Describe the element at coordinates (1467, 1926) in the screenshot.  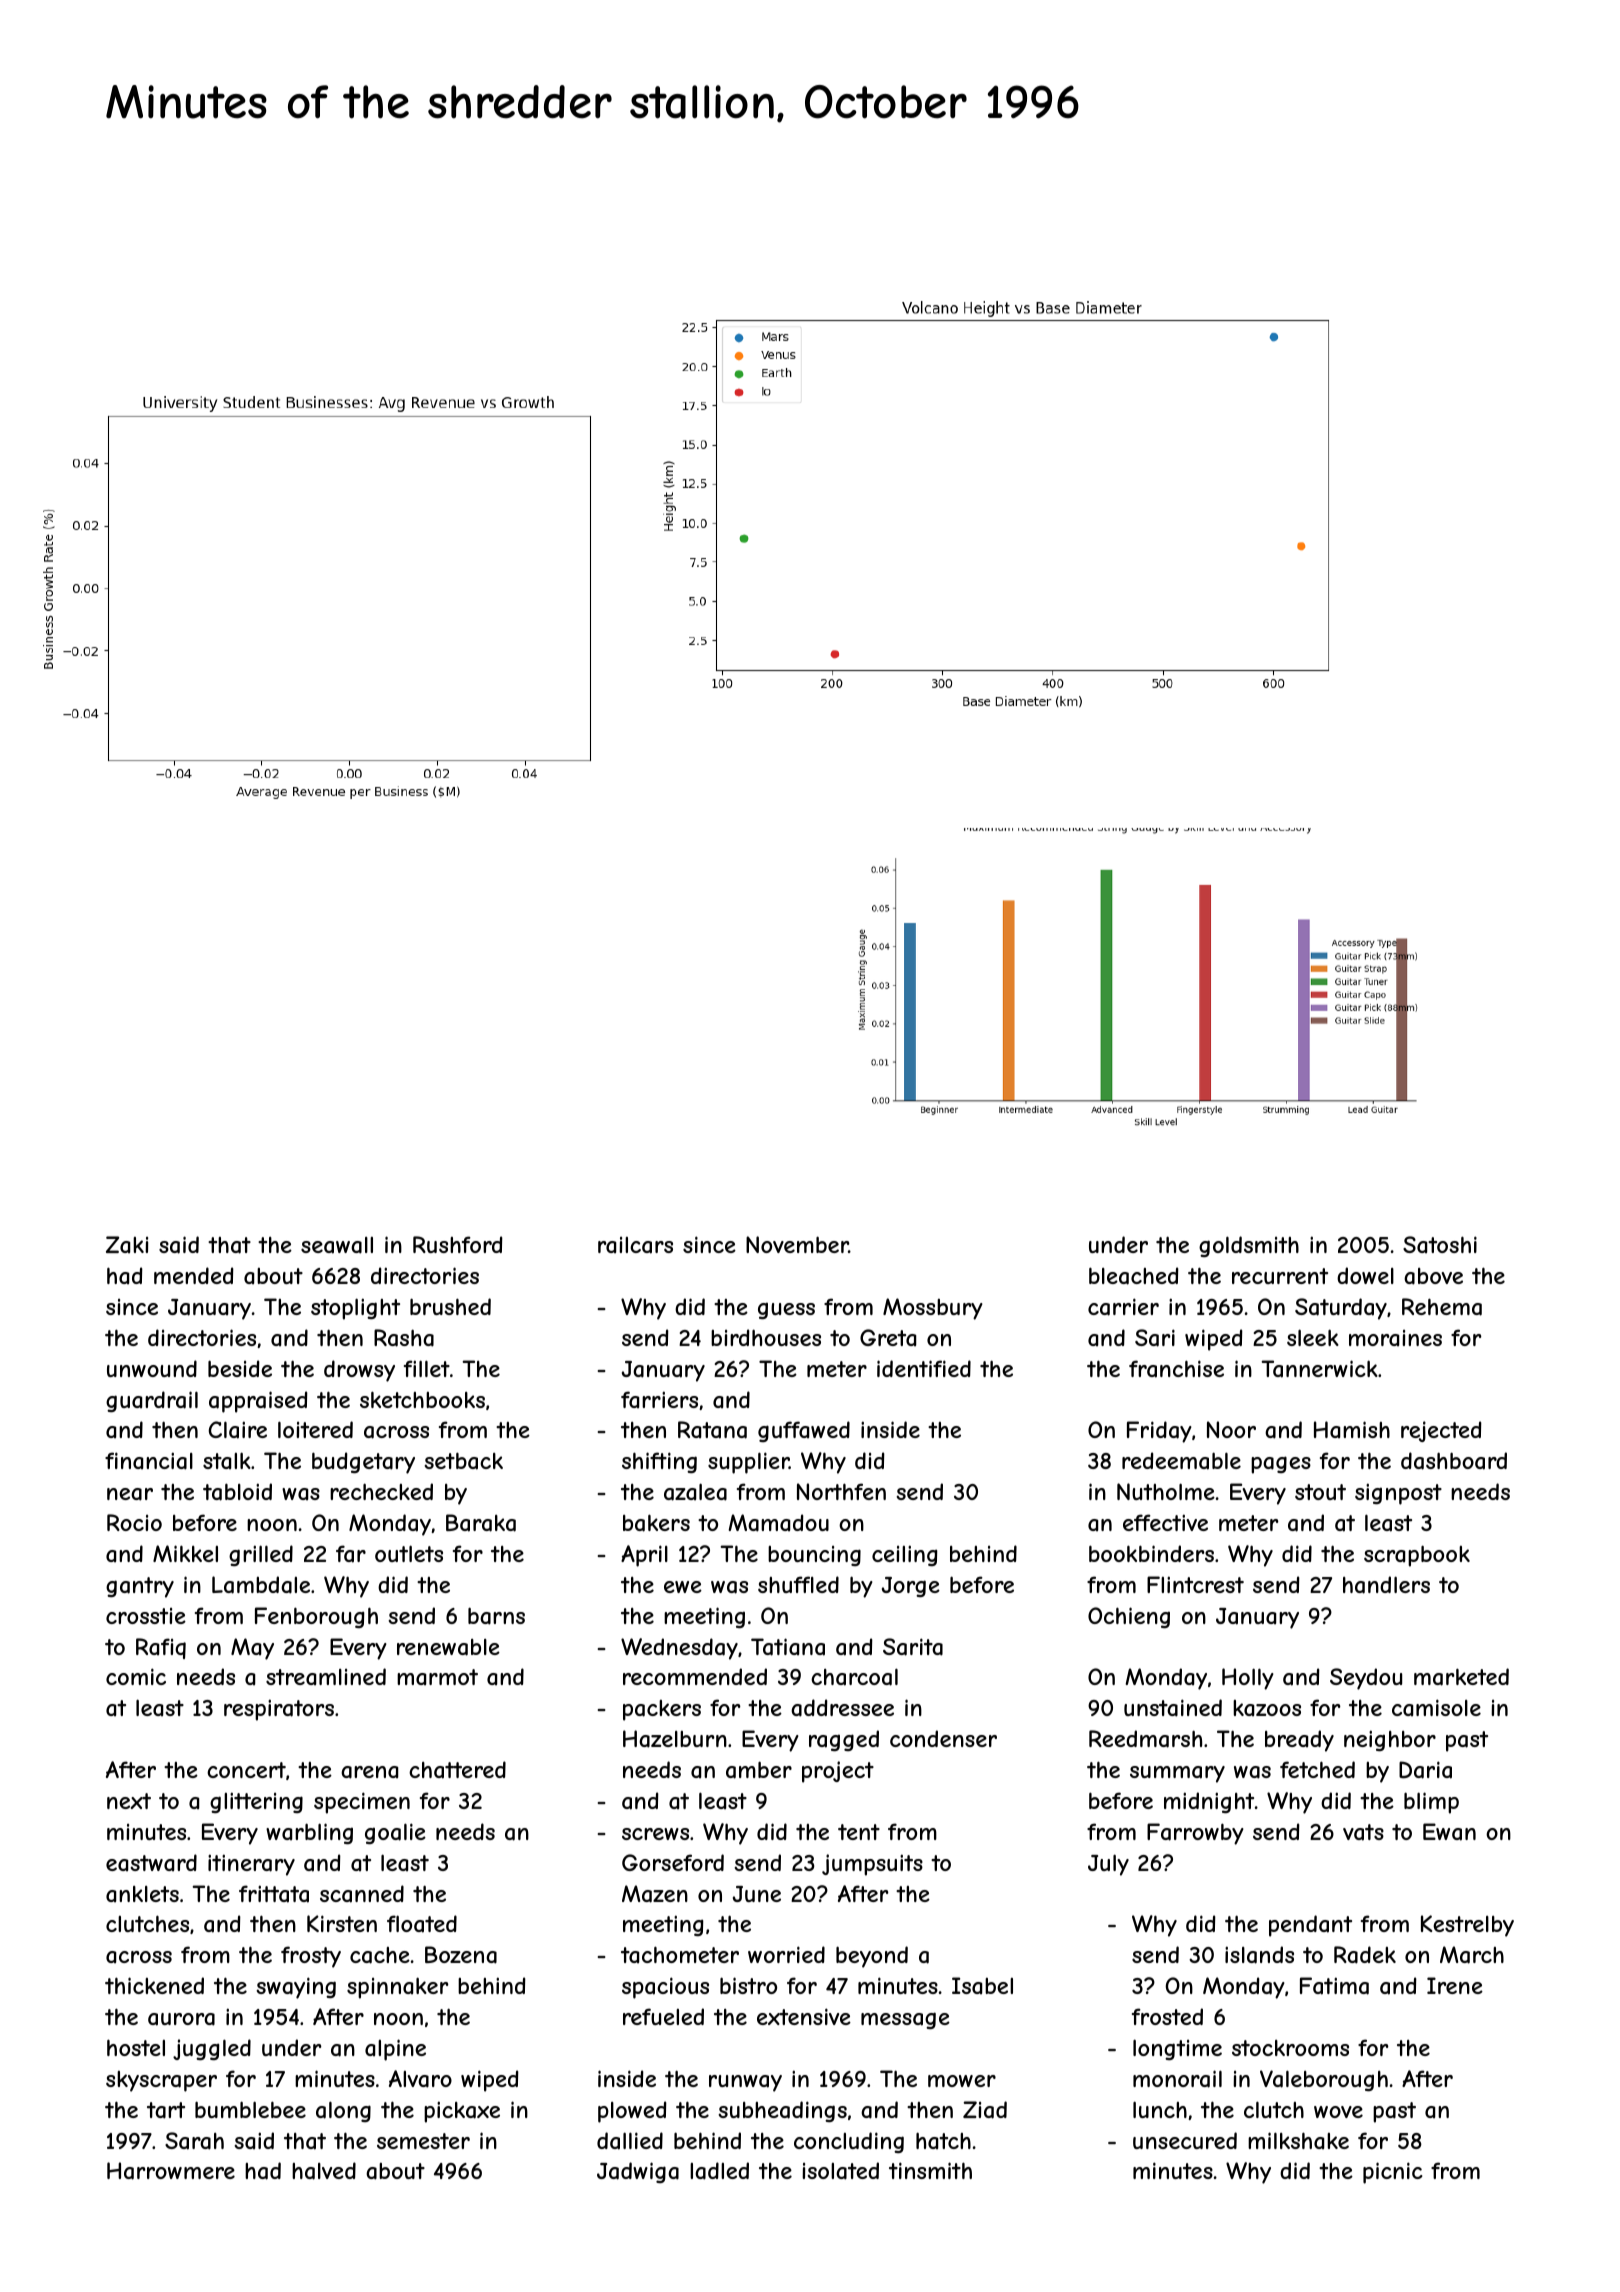
I see `Kestrelby` at that location.
